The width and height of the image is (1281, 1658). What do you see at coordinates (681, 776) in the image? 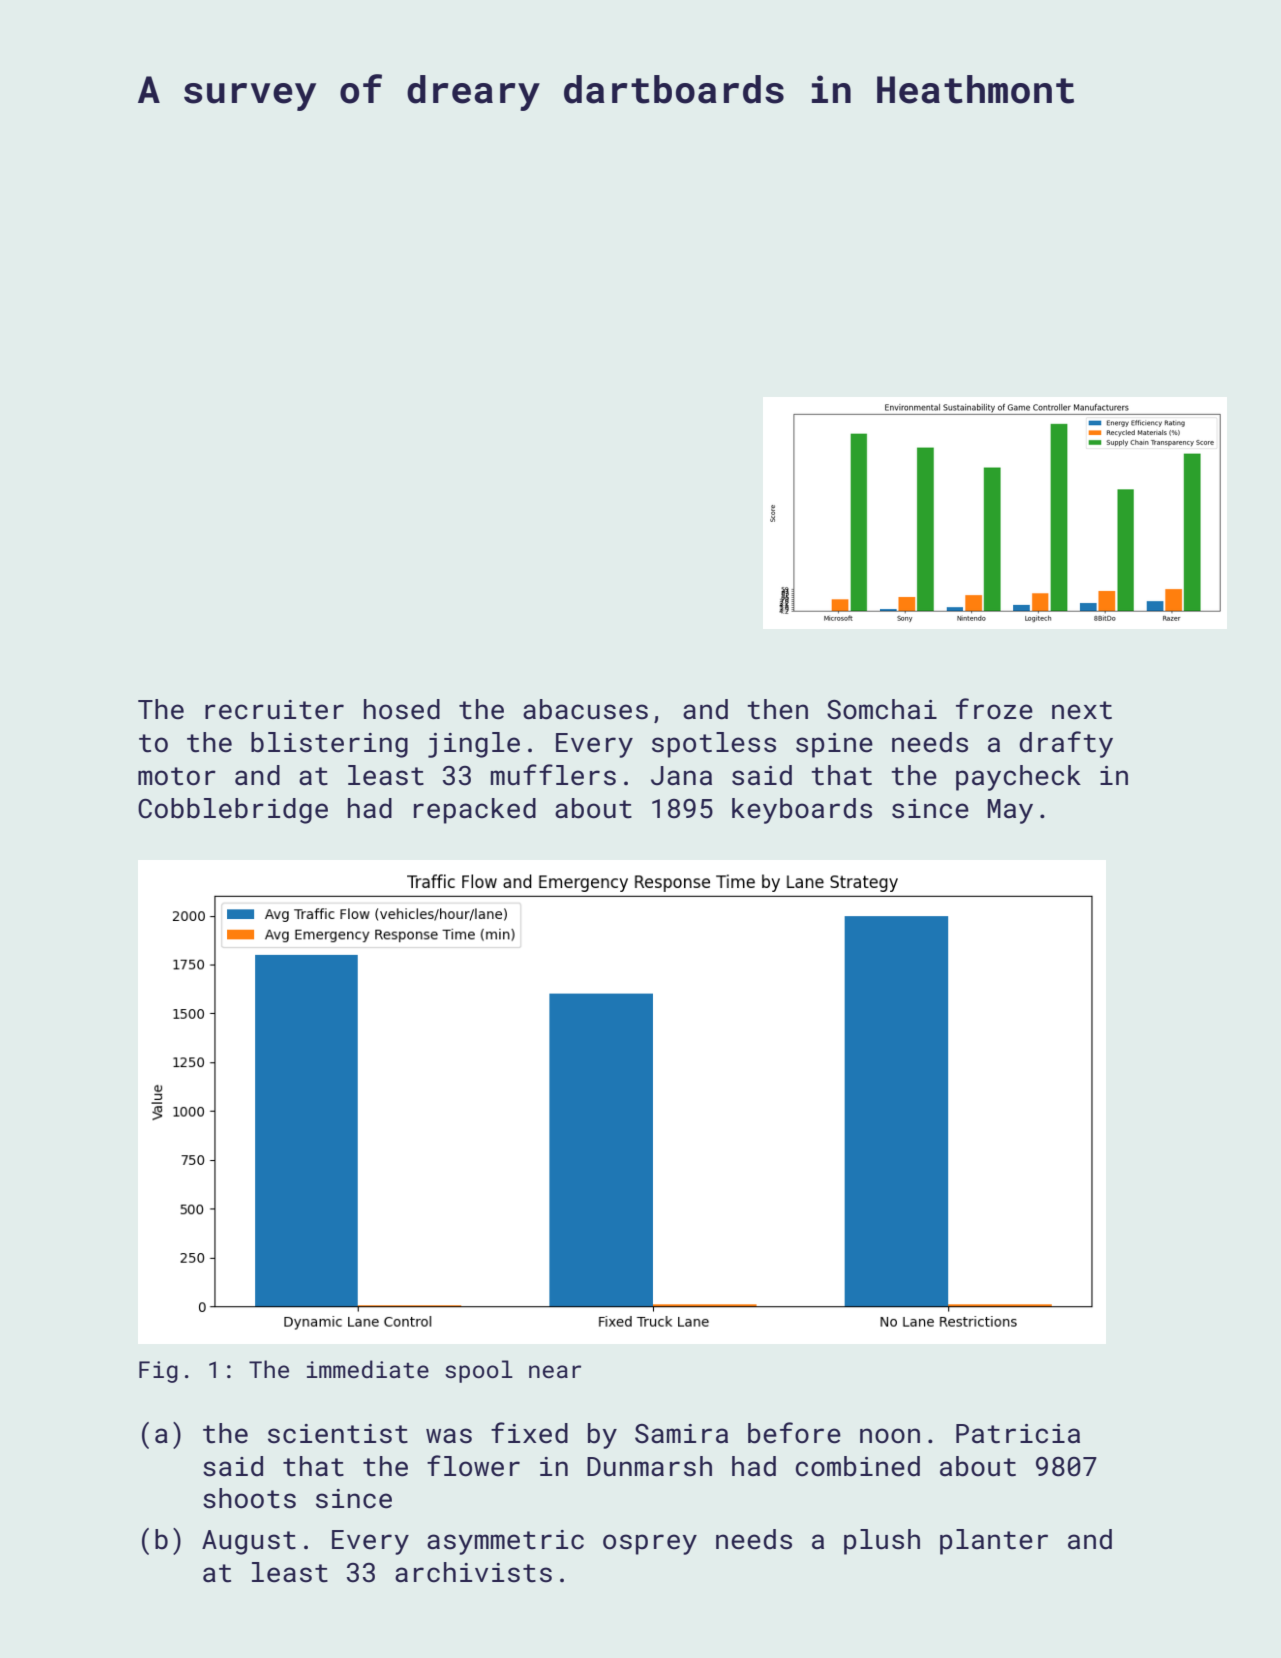
I see `Jana` at bounding box center [681, 776].
